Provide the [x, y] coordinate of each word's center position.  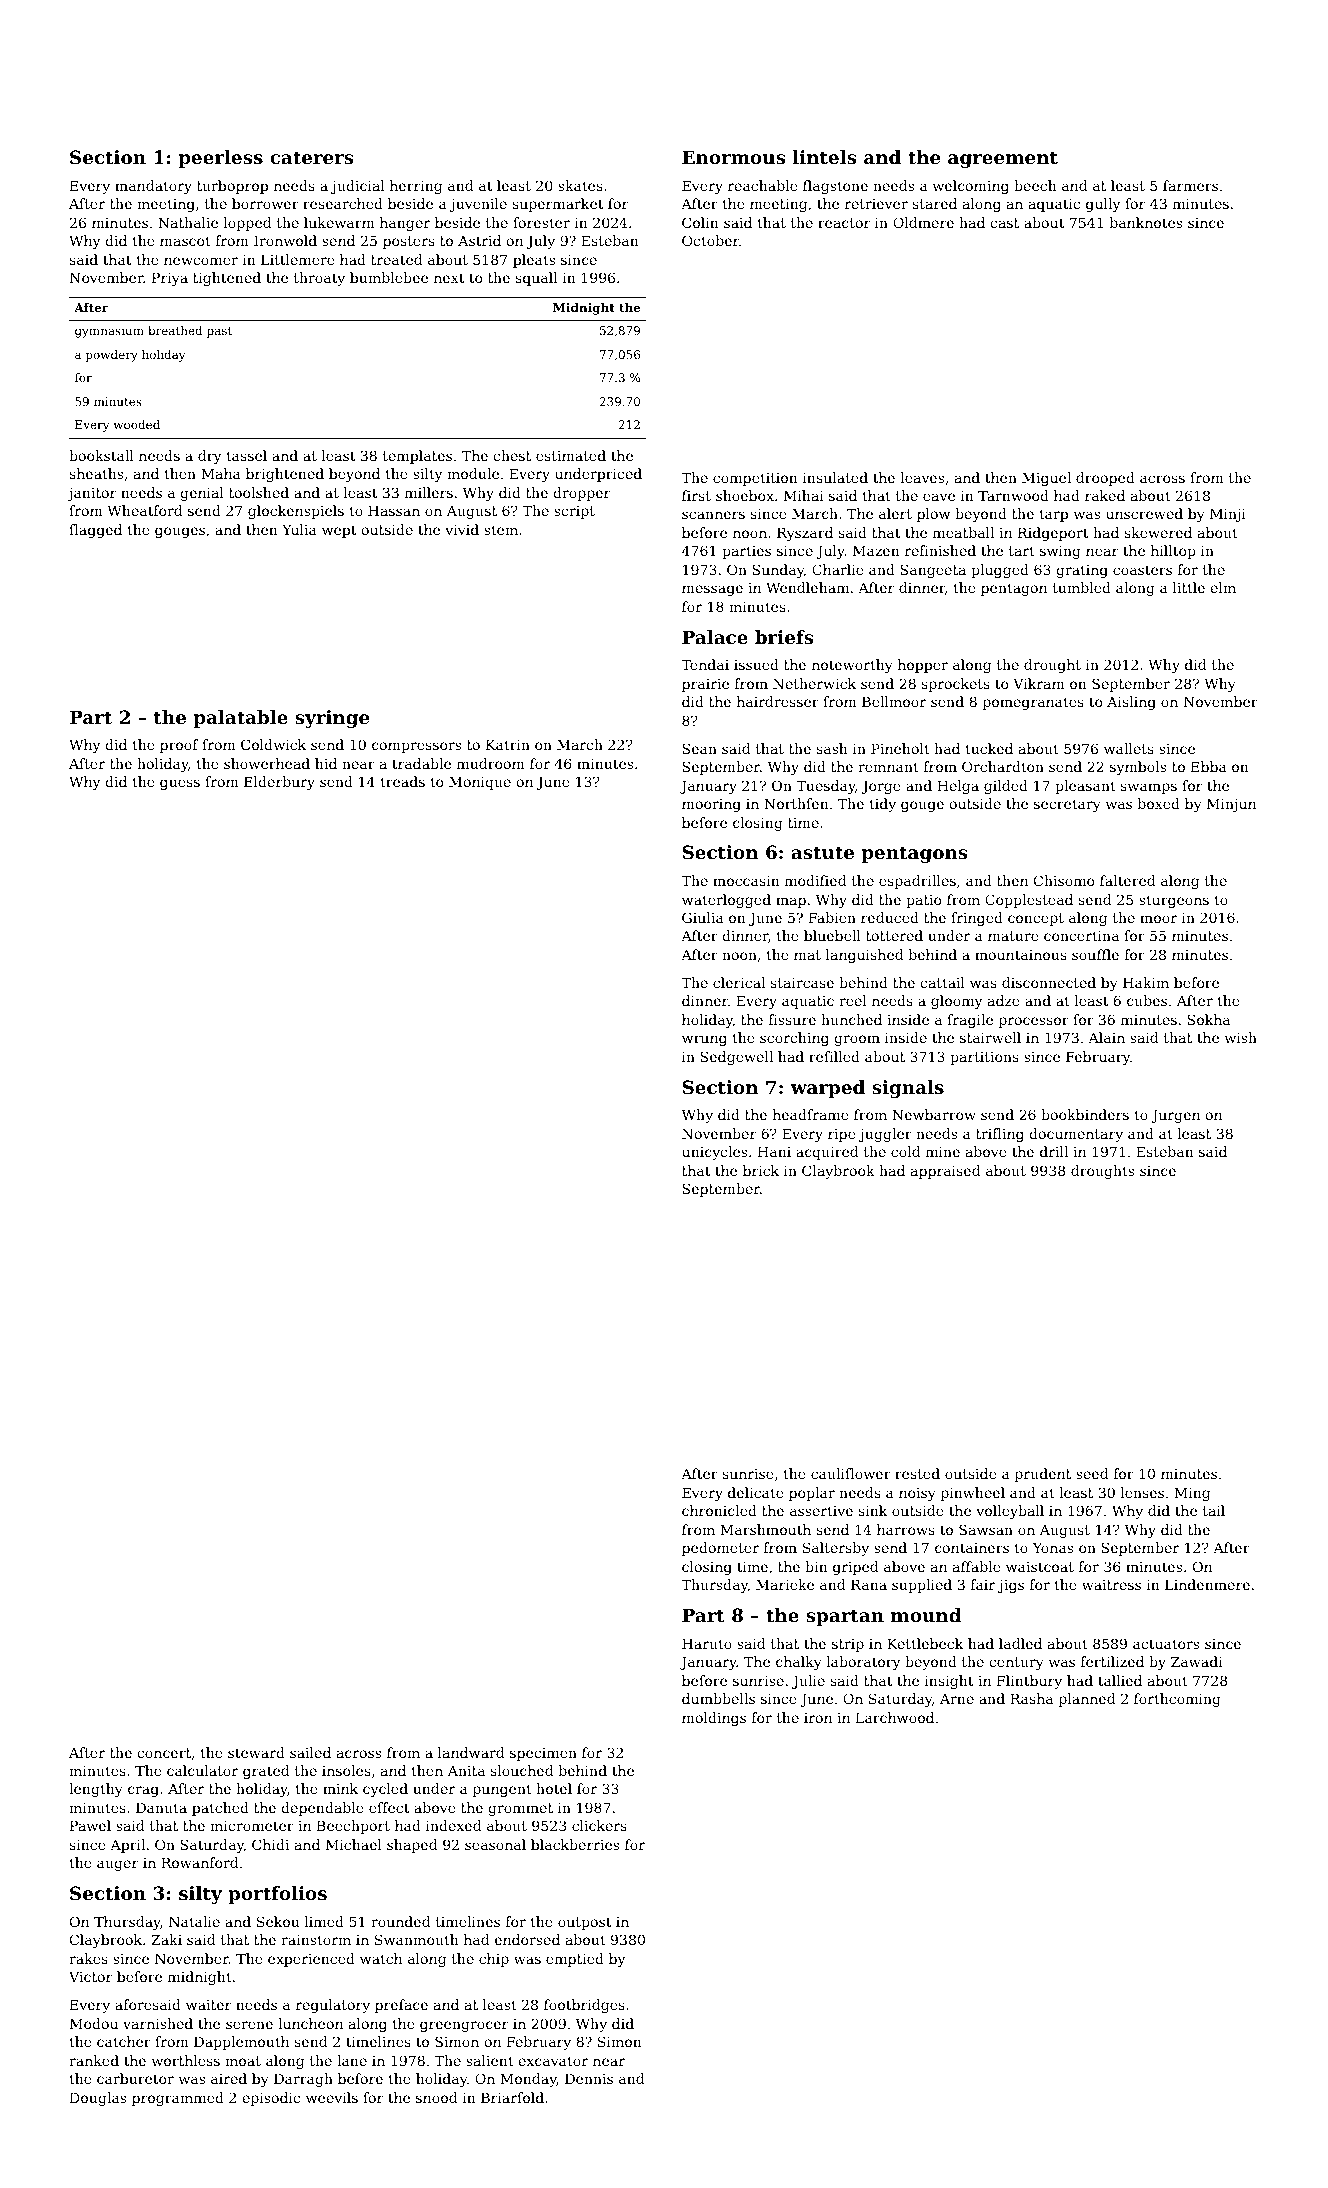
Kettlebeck [925, 1643]
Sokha [1208, 1019]
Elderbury [279, 783]
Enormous [734, 157]
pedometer [720, 1549]
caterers [312, 157]
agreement [1003, 159]
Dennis [589, 2078]
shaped [412, 1846]
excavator [553, 2061]
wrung [704, 1040]
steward [256, 1752]
